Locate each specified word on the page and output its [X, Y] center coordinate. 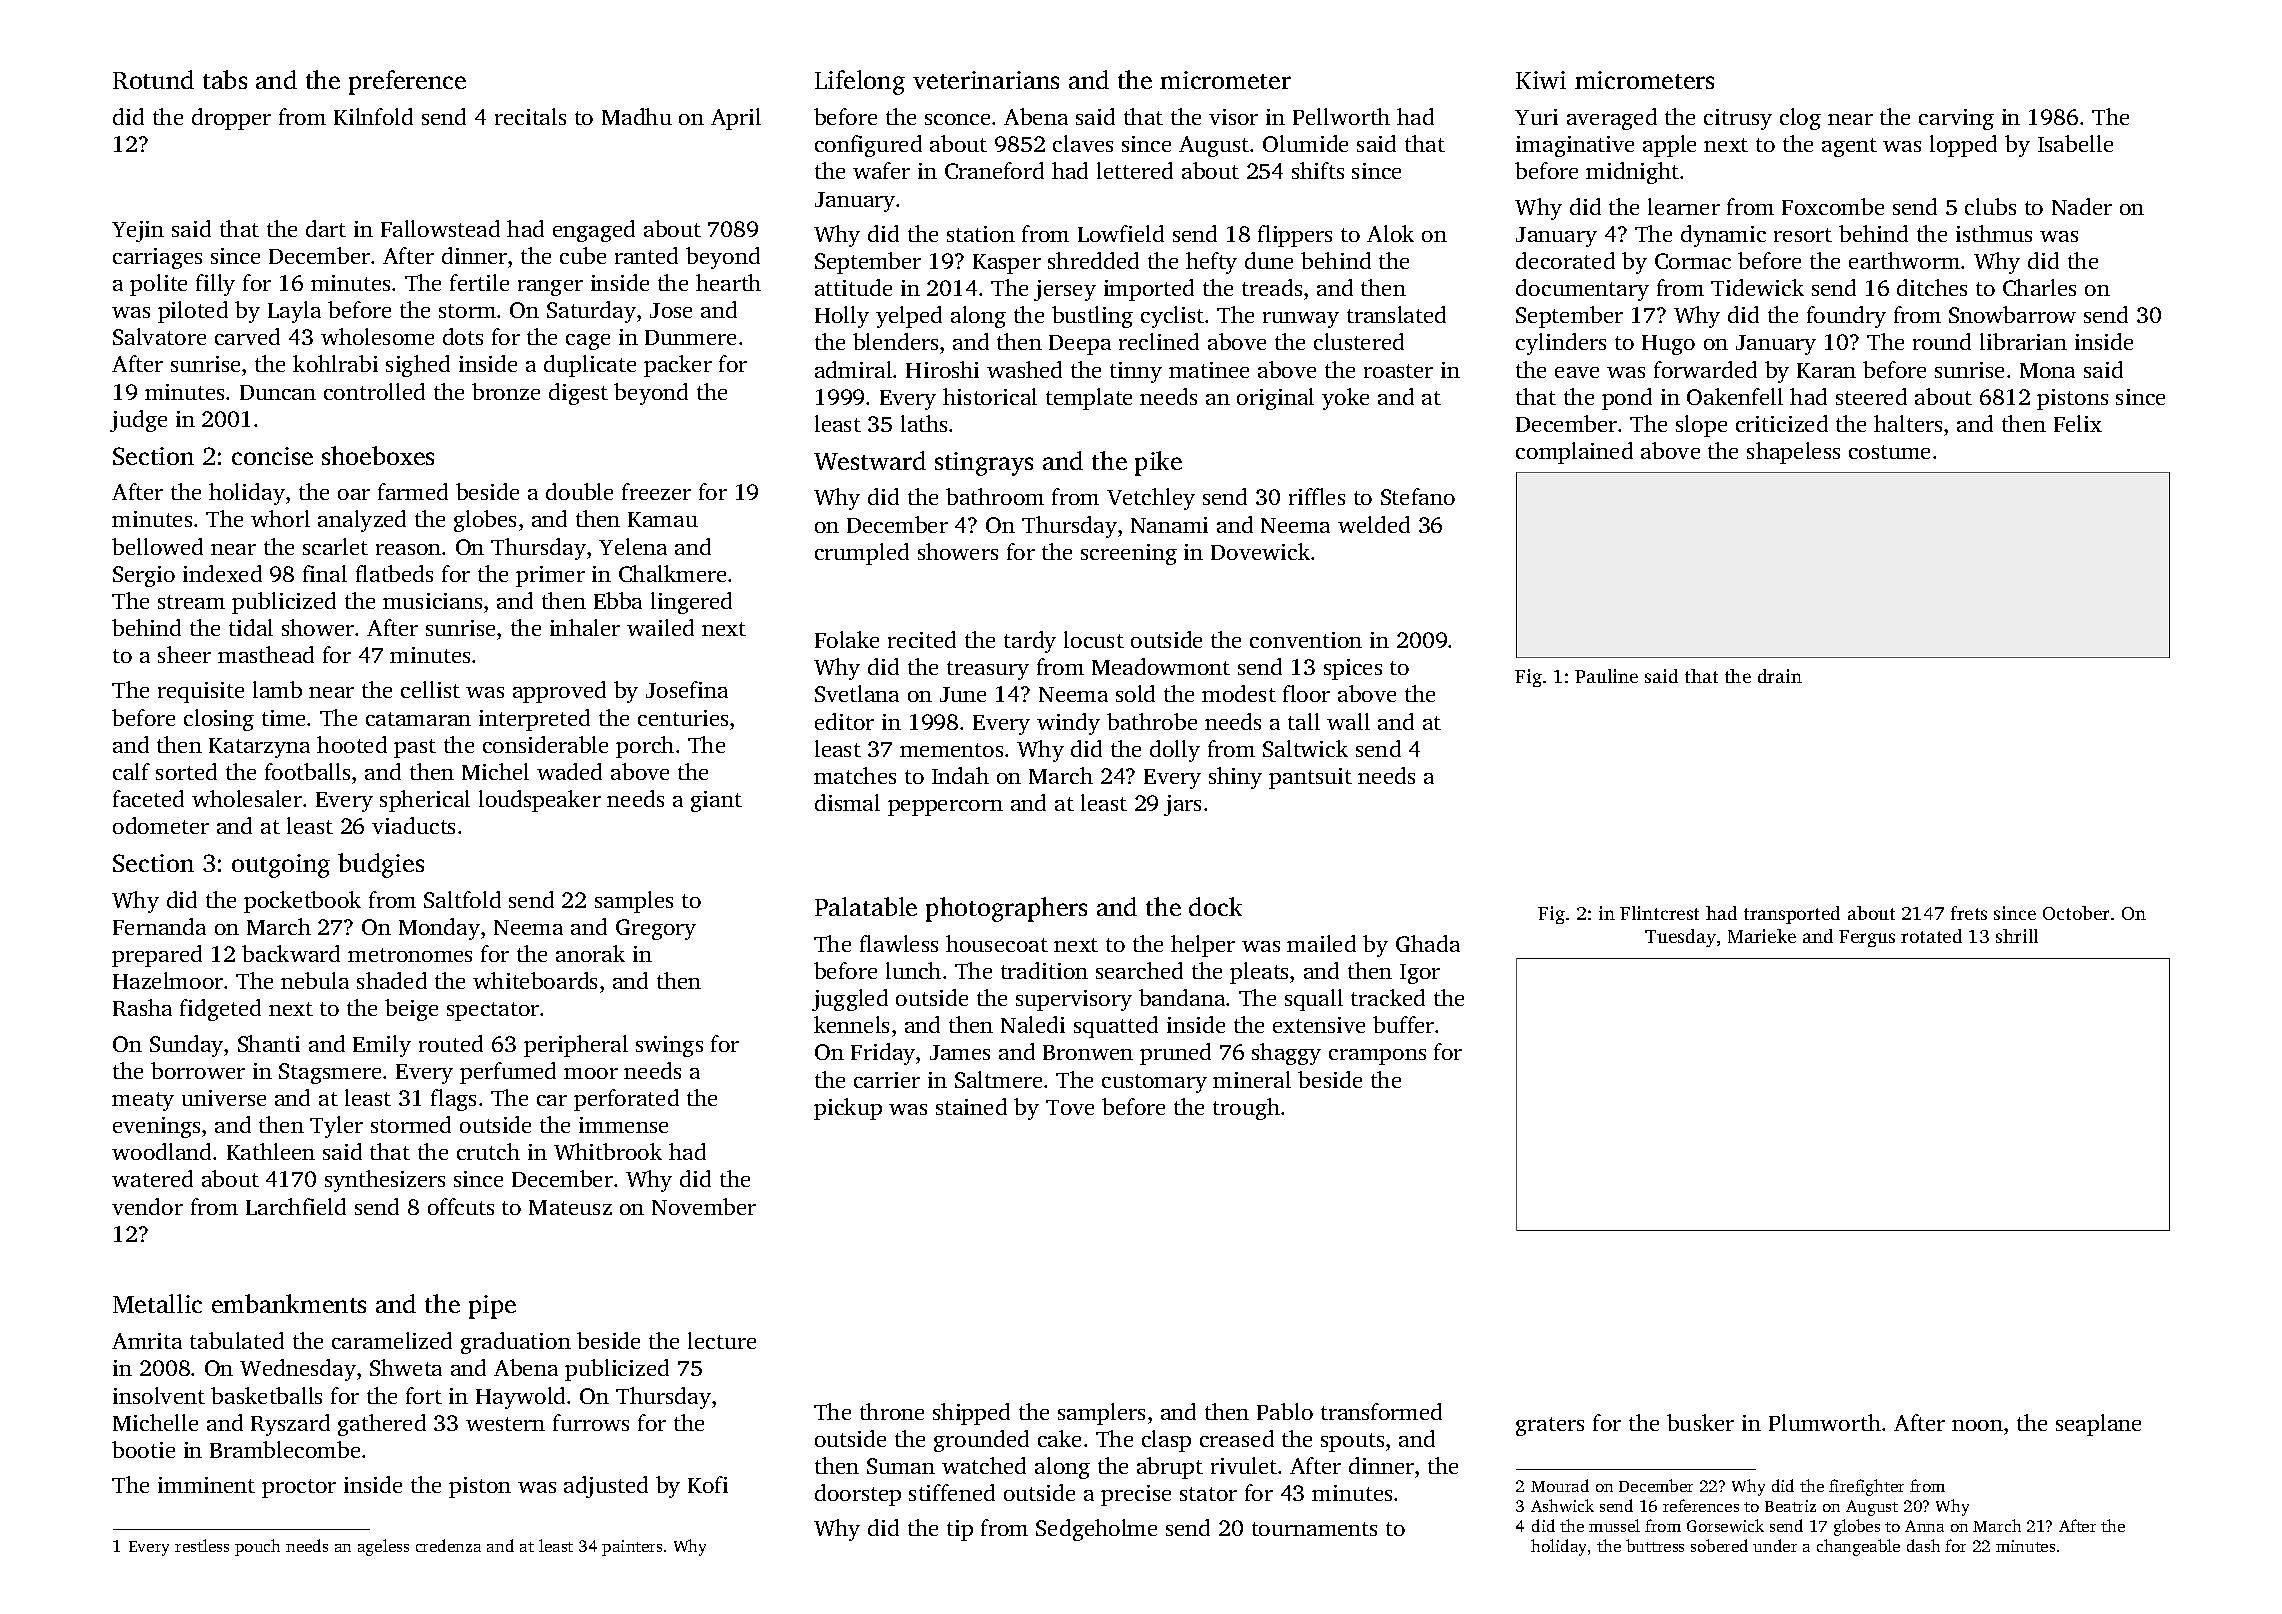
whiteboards [535, 980]
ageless [383, 1547]
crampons [1377, 1057]
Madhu [637, 116]
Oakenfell [1735, 396]
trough [1246, 1109]
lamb [277, 689]
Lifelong [860, 82]
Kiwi [1541, 80]
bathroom [995, 496]
